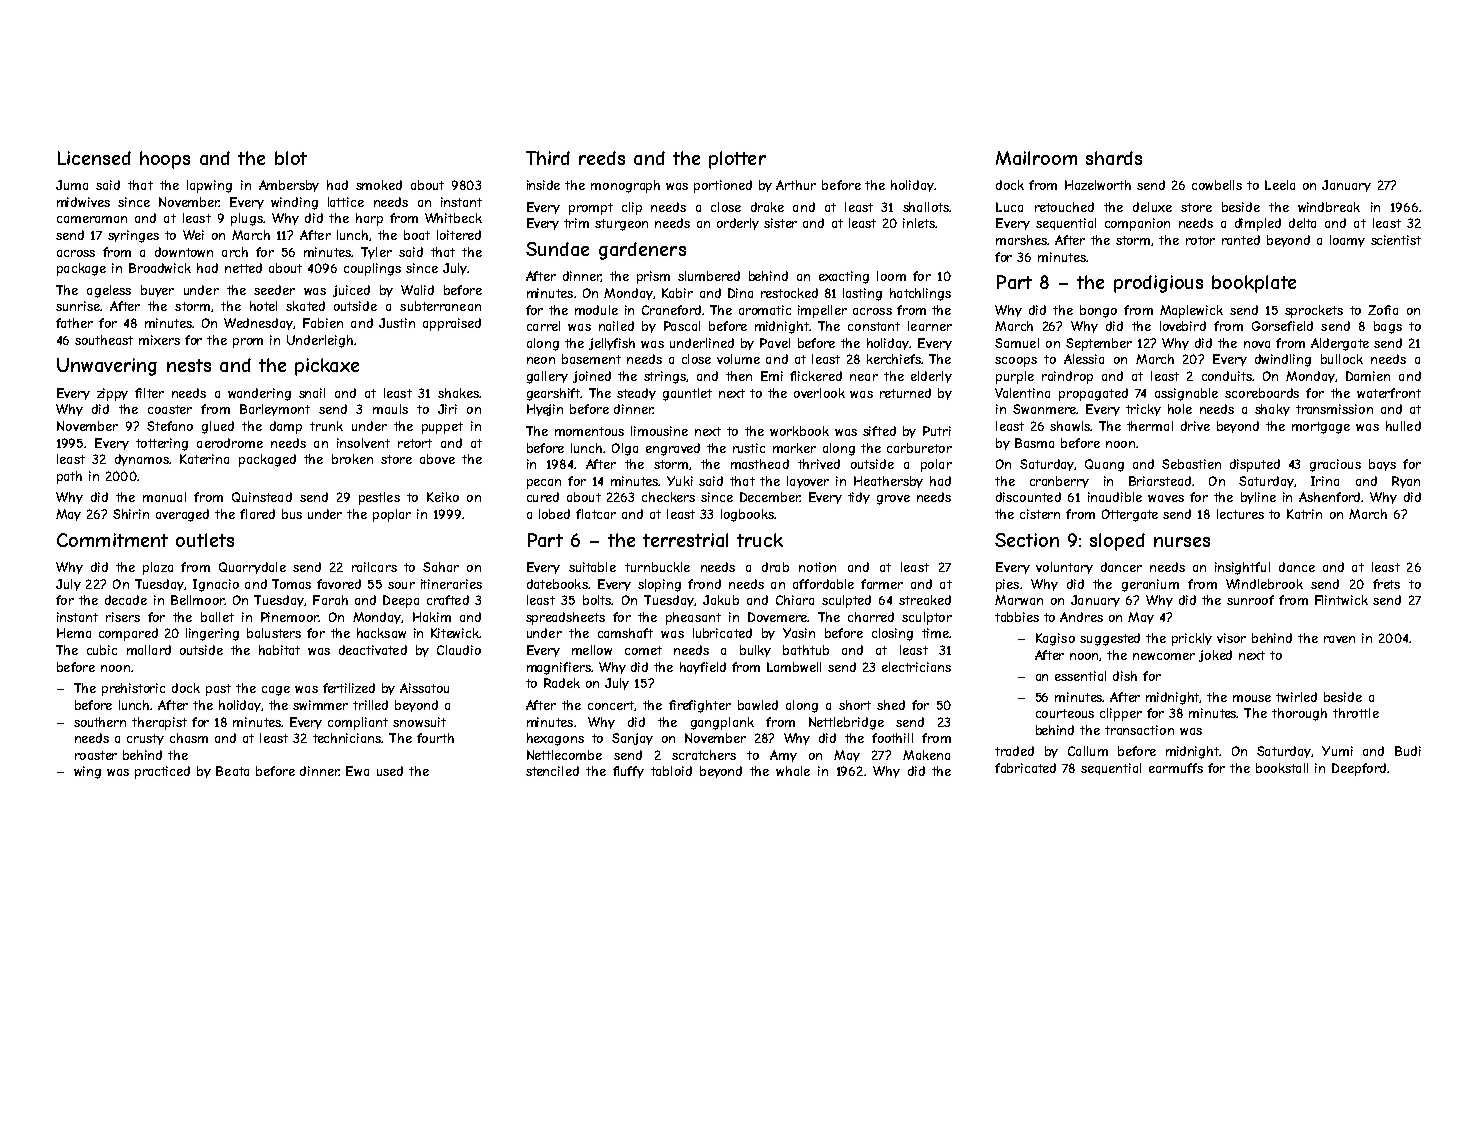 This document has width=1477, height=1141. I want to click on Flintwick, so click(1341, 600).
